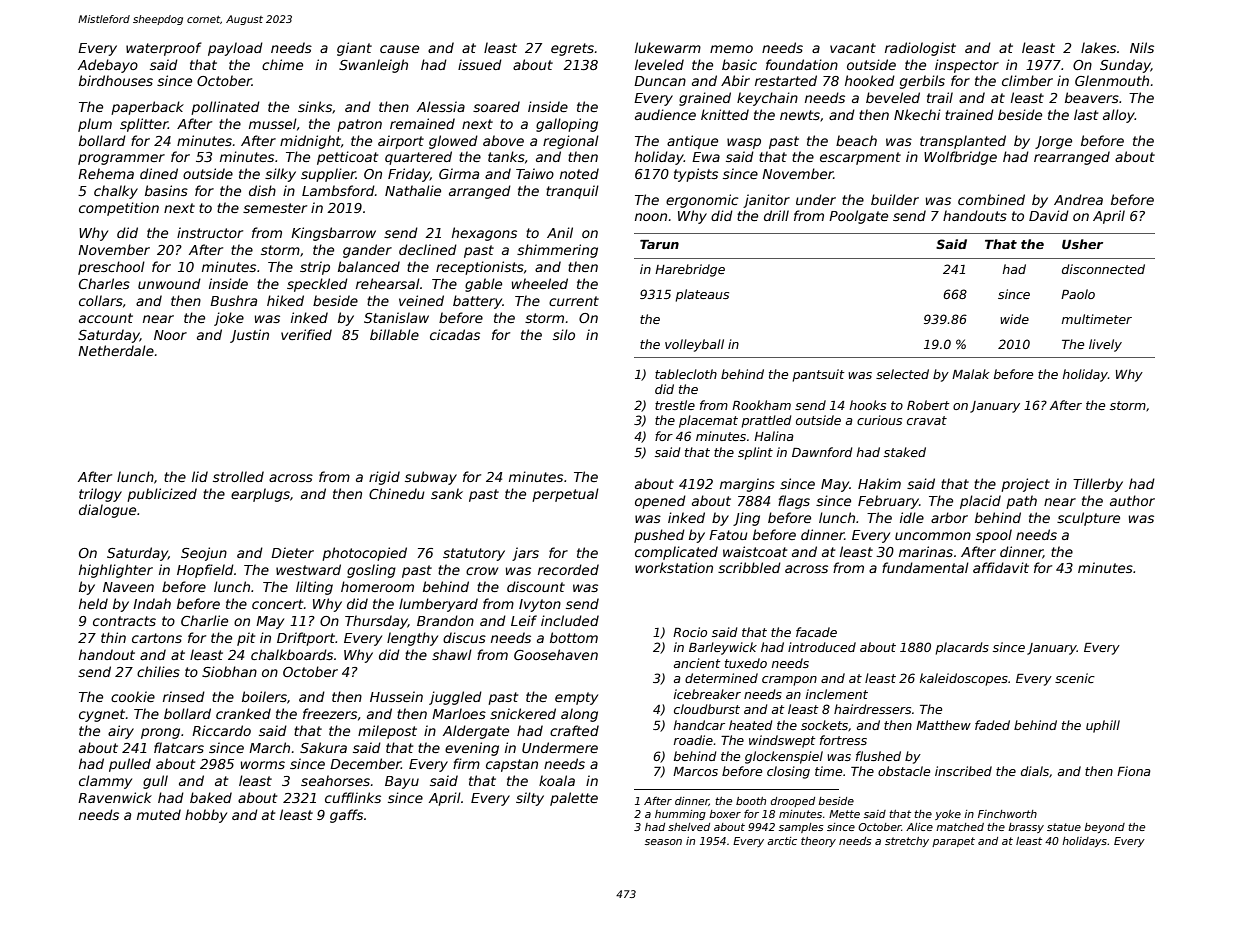 This screenshot has height=952, width=1233. What do you see at coordinates (459, 173) in the screenshot?
I see `Girma` at bounding box center [459, 173].
